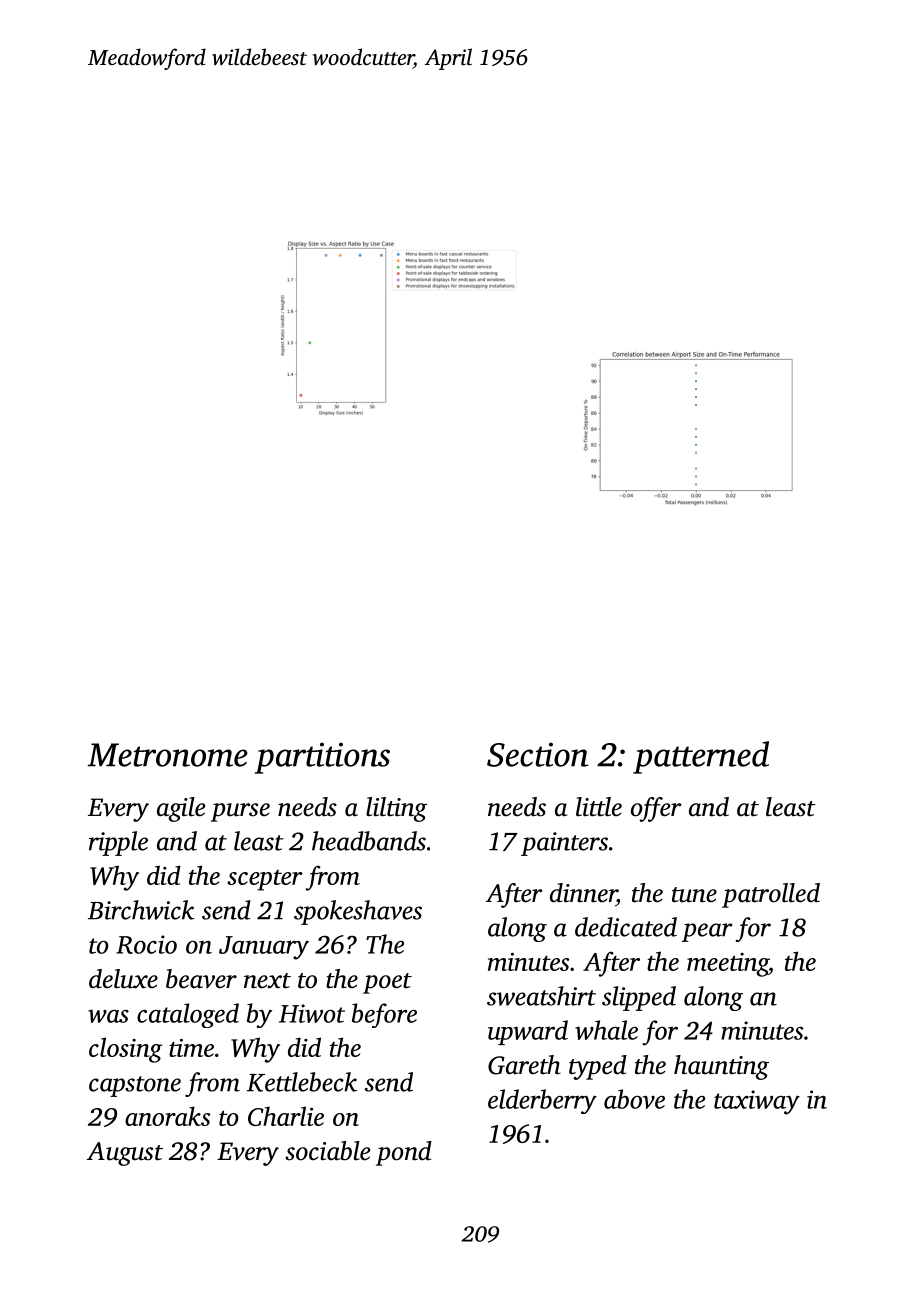 The image size is (924, 1311). What do you see at coordinates (656, 809) in the page?
I see `offer` at bounding box center [656, 809].
